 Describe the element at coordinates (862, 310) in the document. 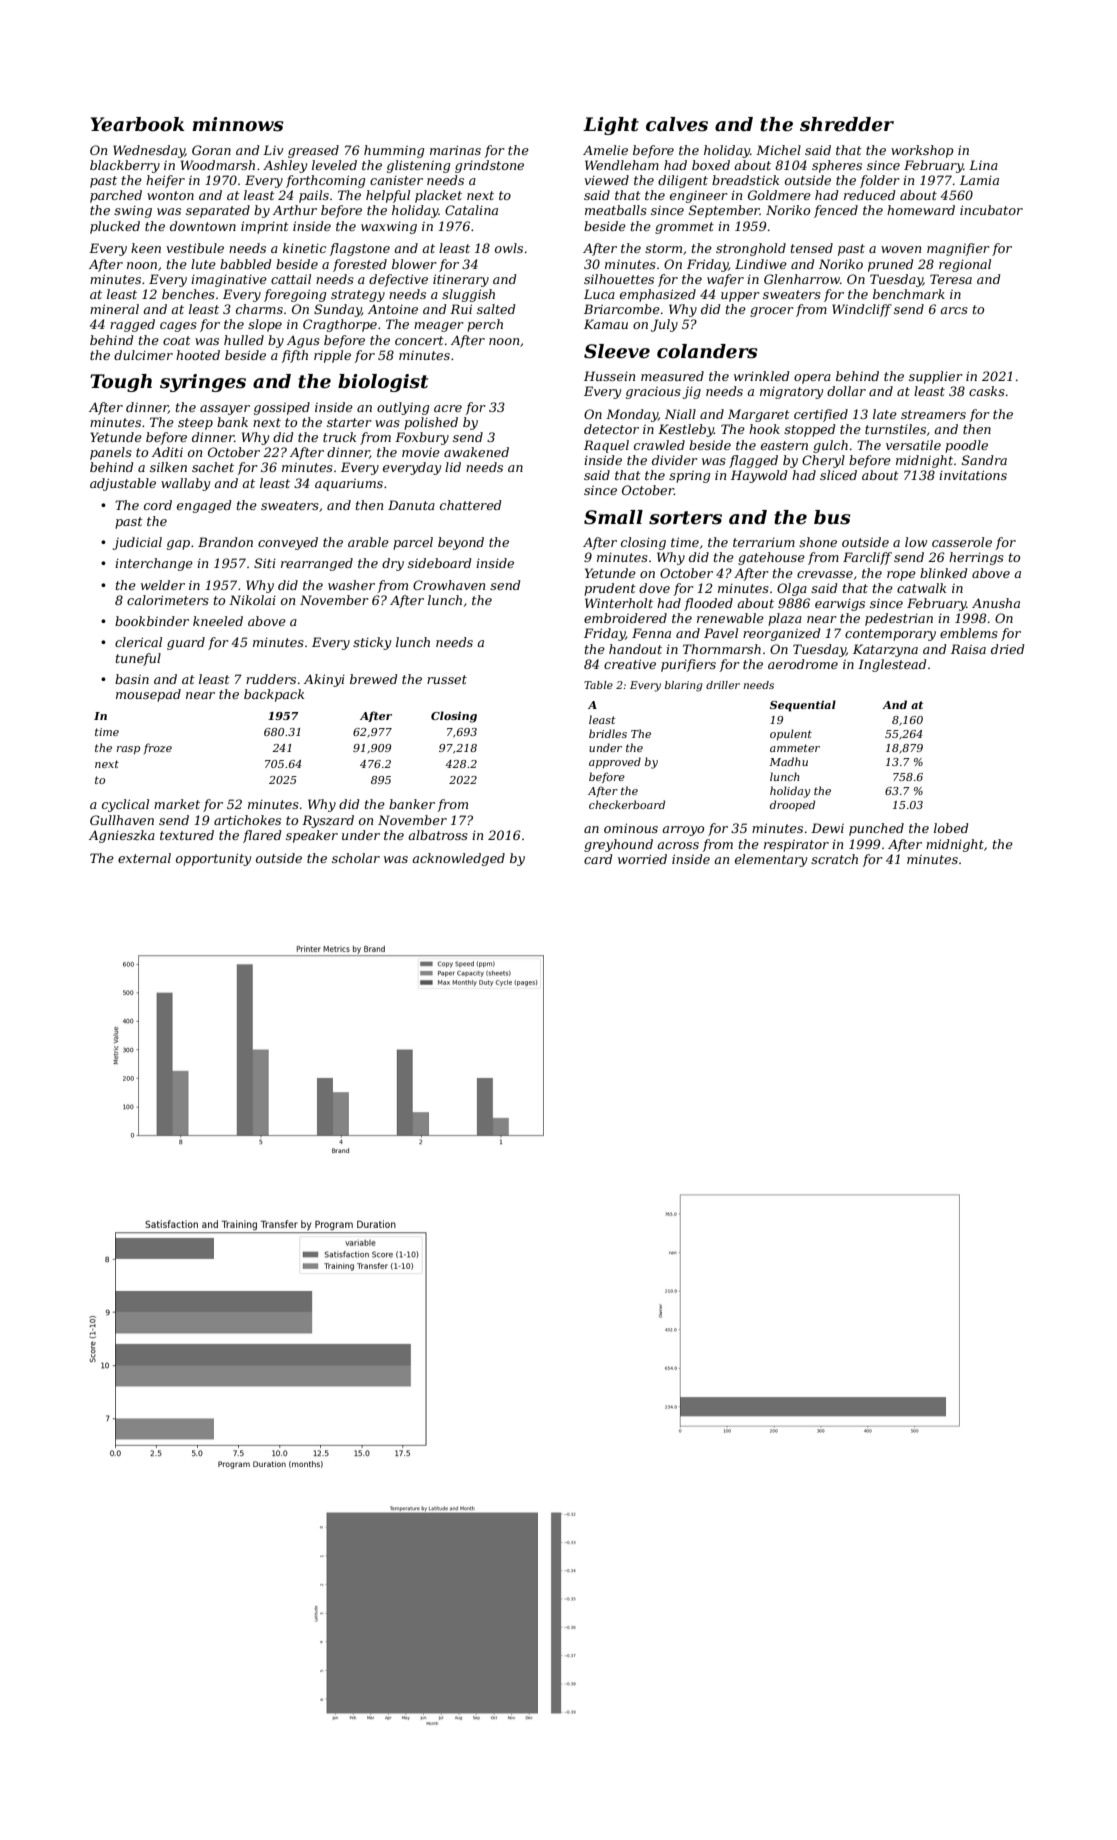

I see `Windcliff` at that location.
